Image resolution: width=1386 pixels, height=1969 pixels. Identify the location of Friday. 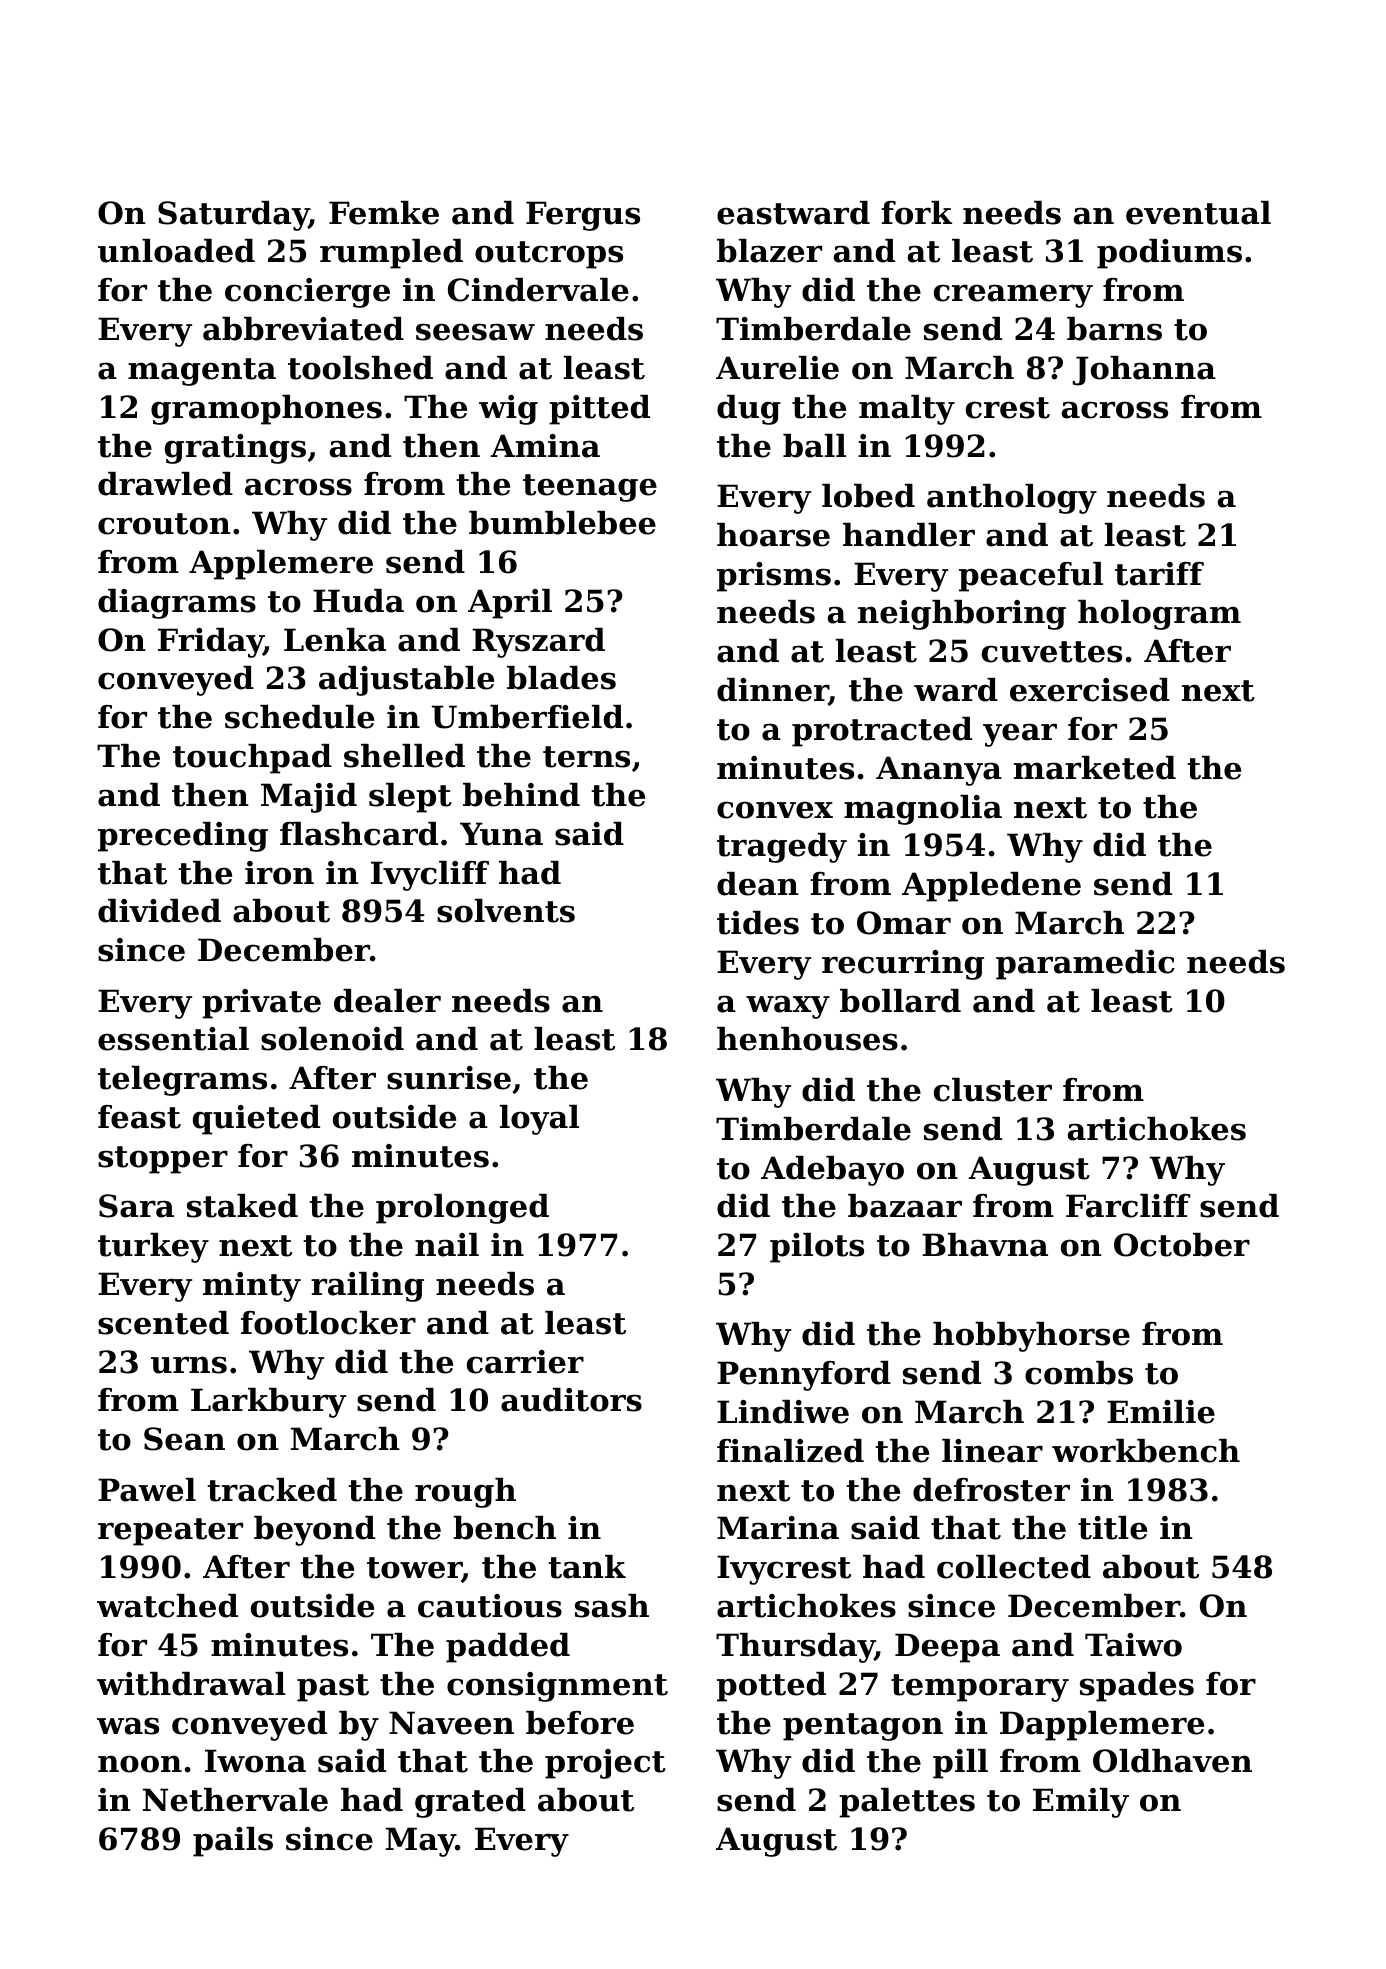
(211, 643).
